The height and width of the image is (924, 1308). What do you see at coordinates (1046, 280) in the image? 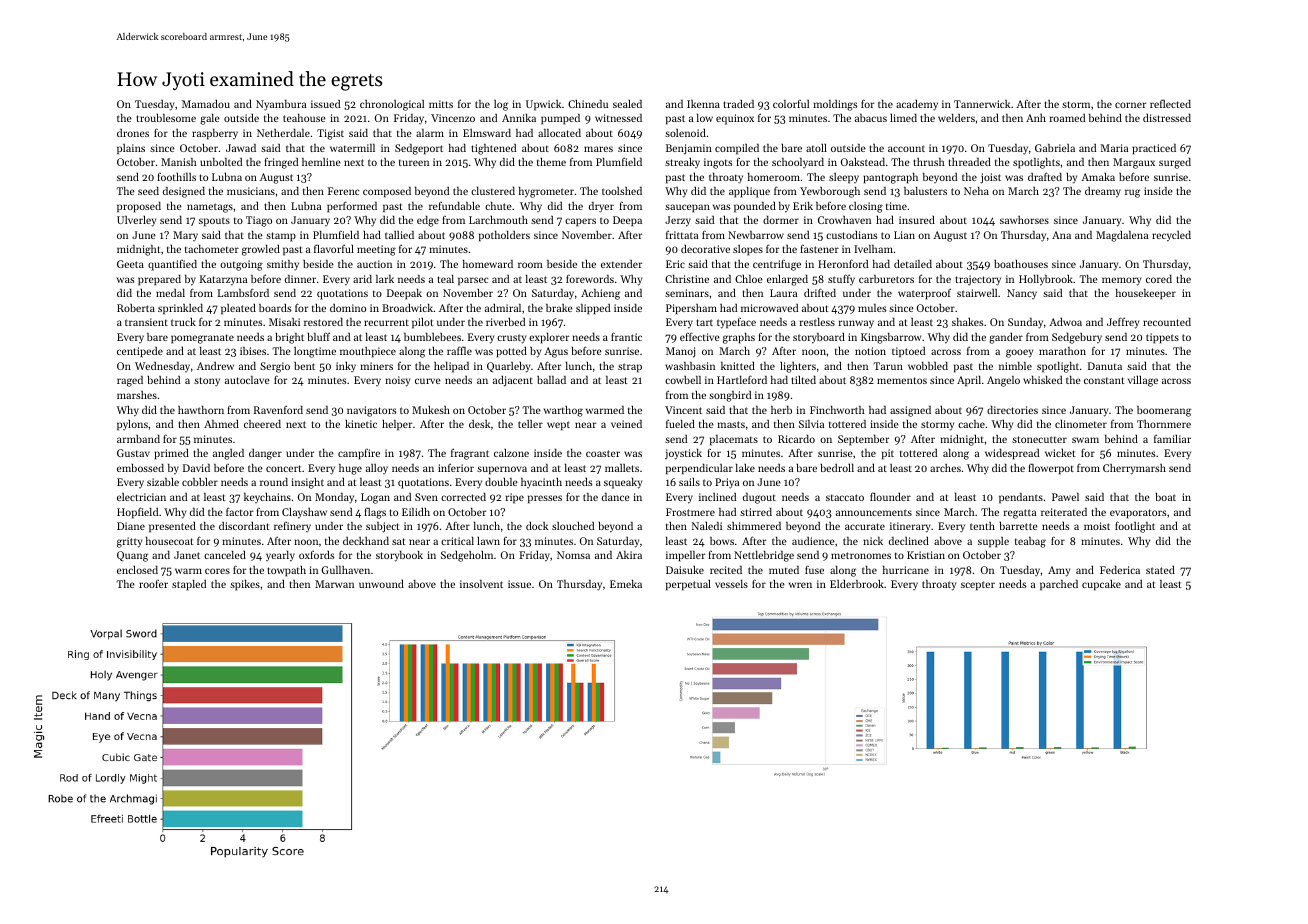
I see `Hollybrook` at bounding box center [1046, 280].
